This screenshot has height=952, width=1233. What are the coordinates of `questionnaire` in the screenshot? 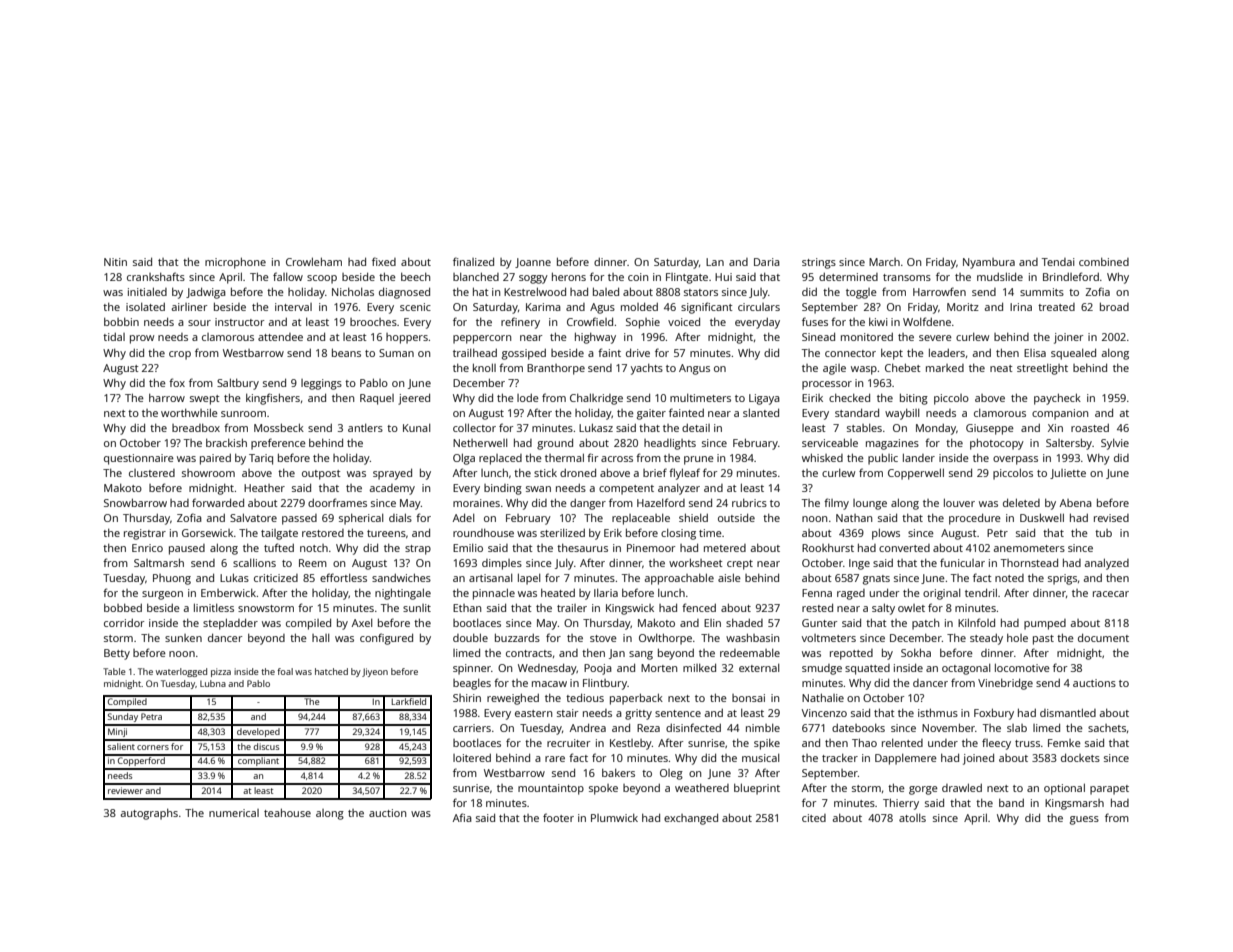 It's located at (139, 459).
